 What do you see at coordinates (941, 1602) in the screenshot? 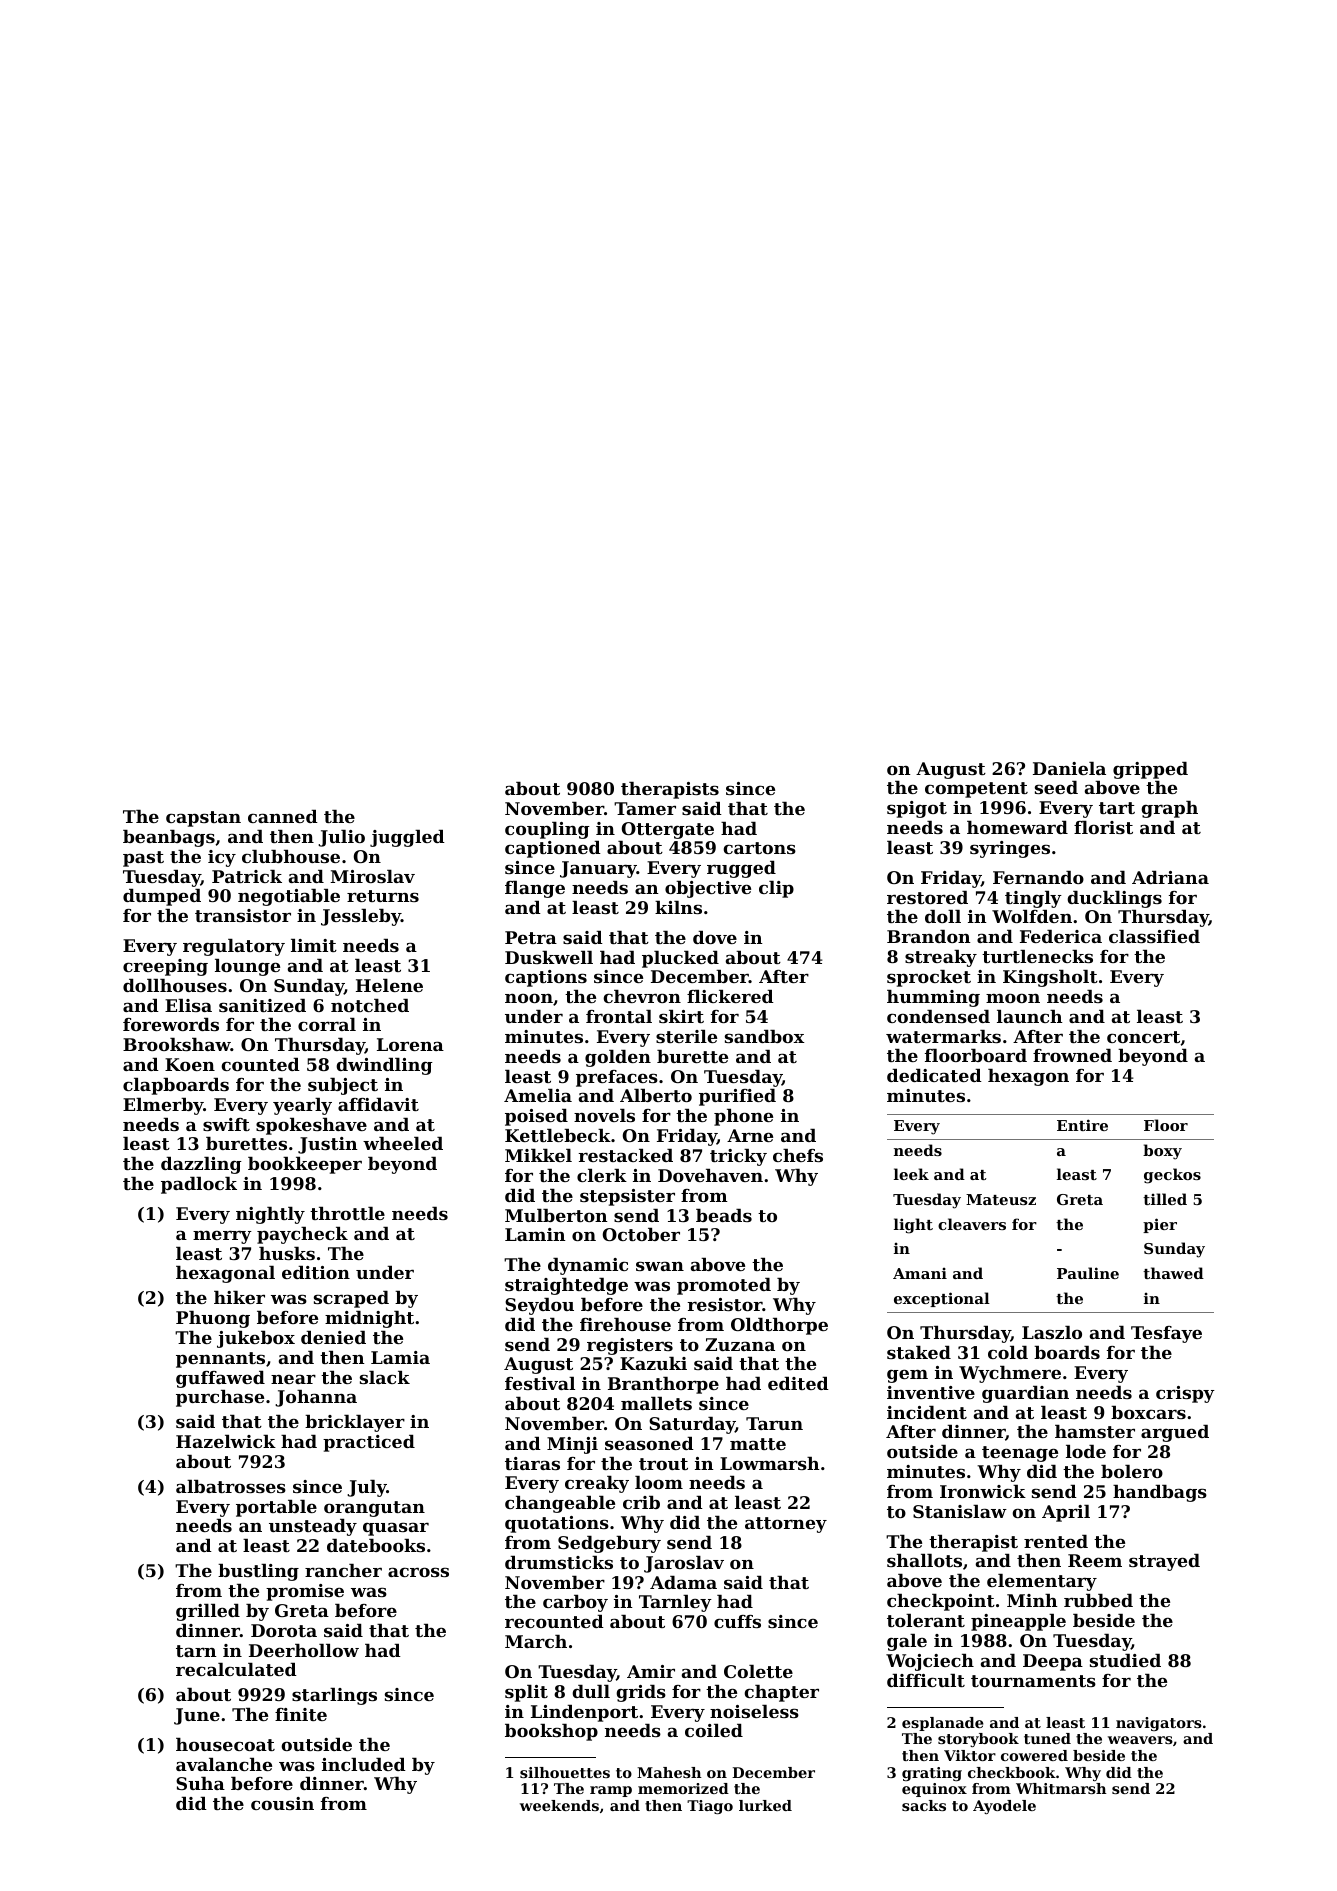
I see `checkpoint` at bounding box center [941, 1602].
